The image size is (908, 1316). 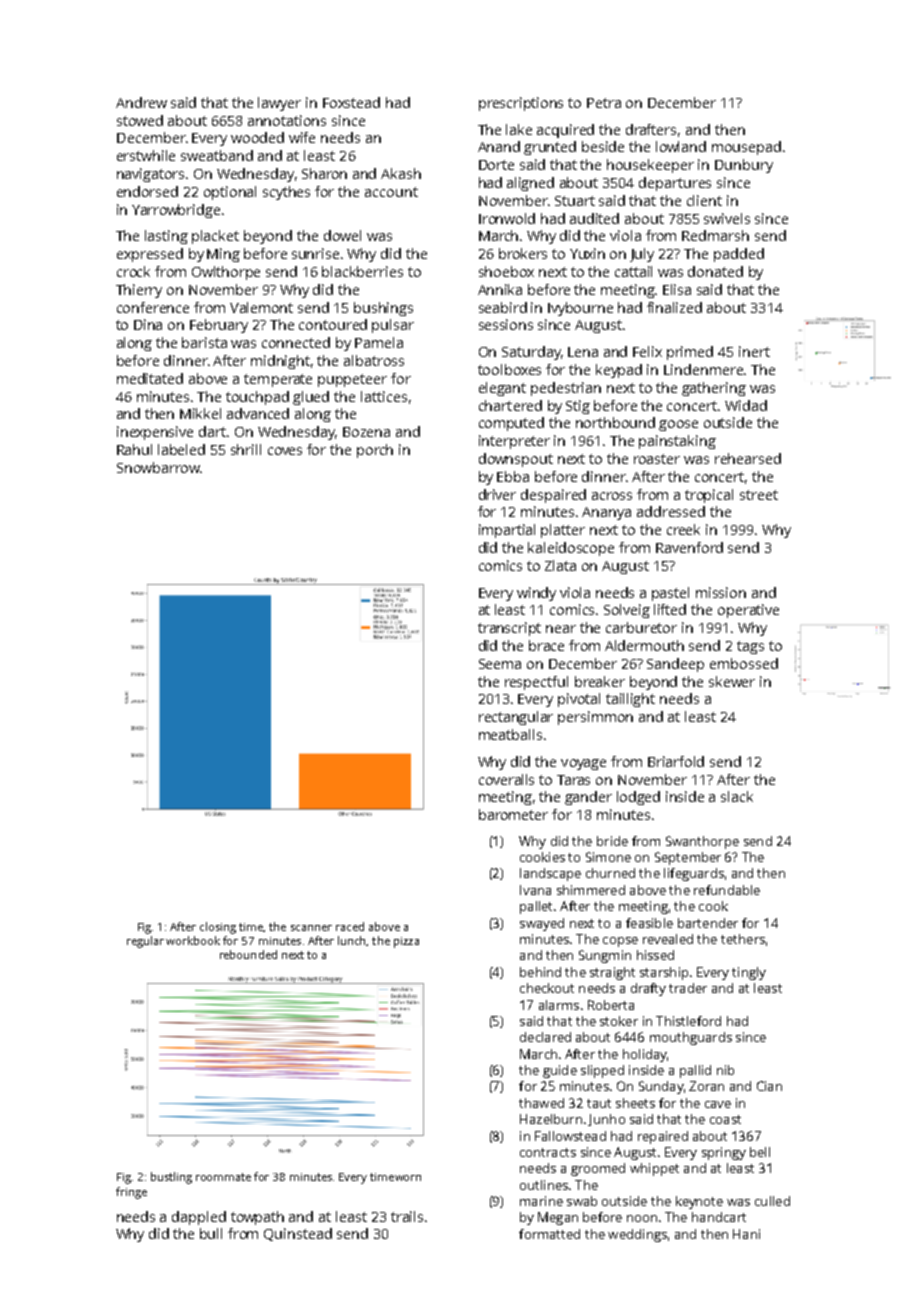 What do you see at coordinates (145, 942) in the document?
I see `regular` at bounding box center [145, 942].
